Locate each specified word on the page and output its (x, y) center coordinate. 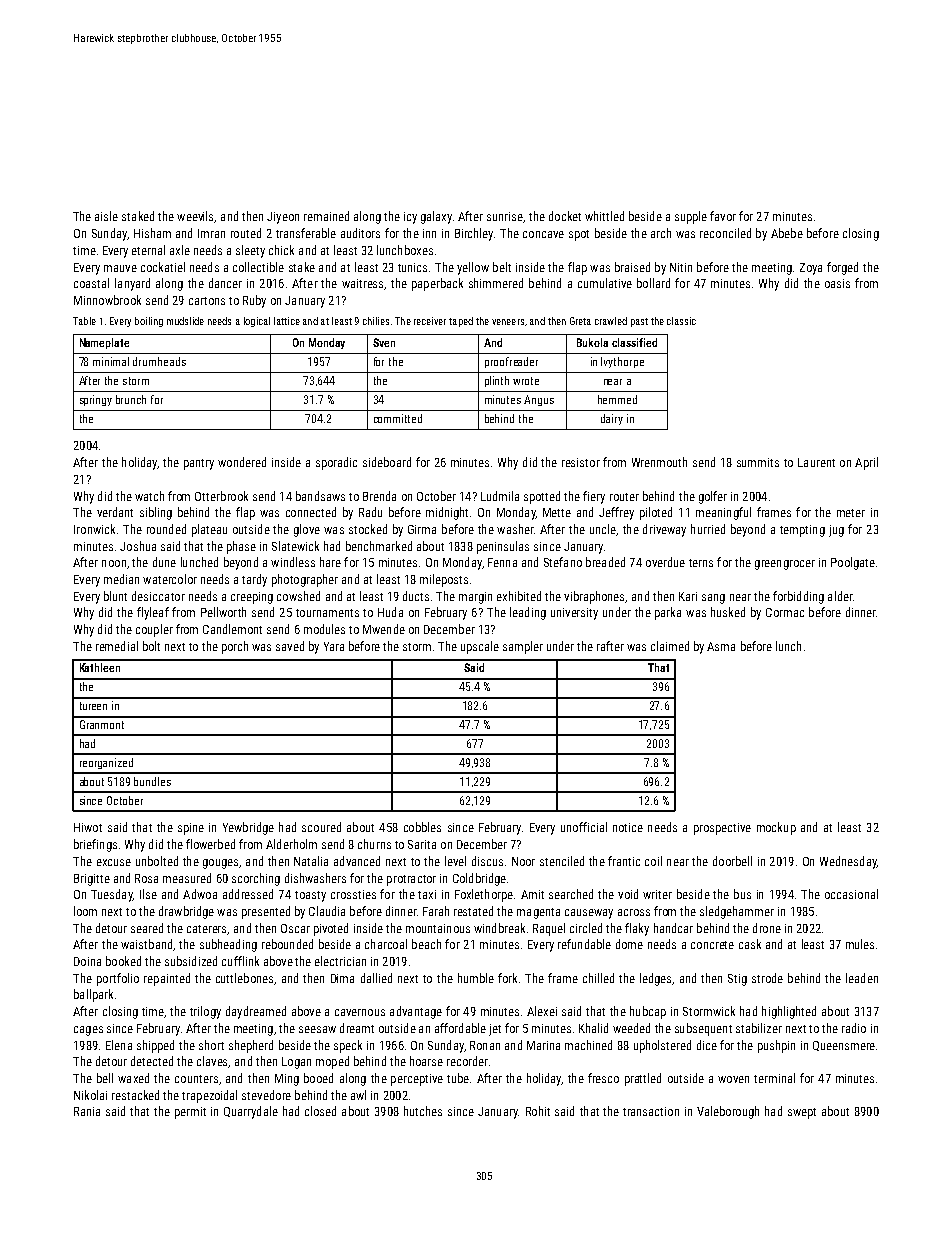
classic (681, 321)
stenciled (562, 861)
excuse (114, 862)
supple (691, 217)
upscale (480, 647)
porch (235, 647)
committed (398, 418)
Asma (721, 646)
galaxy (436, 217)
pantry (199, 464)
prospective (722, 829)
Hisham (152, 233)
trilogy (205, 1012)
